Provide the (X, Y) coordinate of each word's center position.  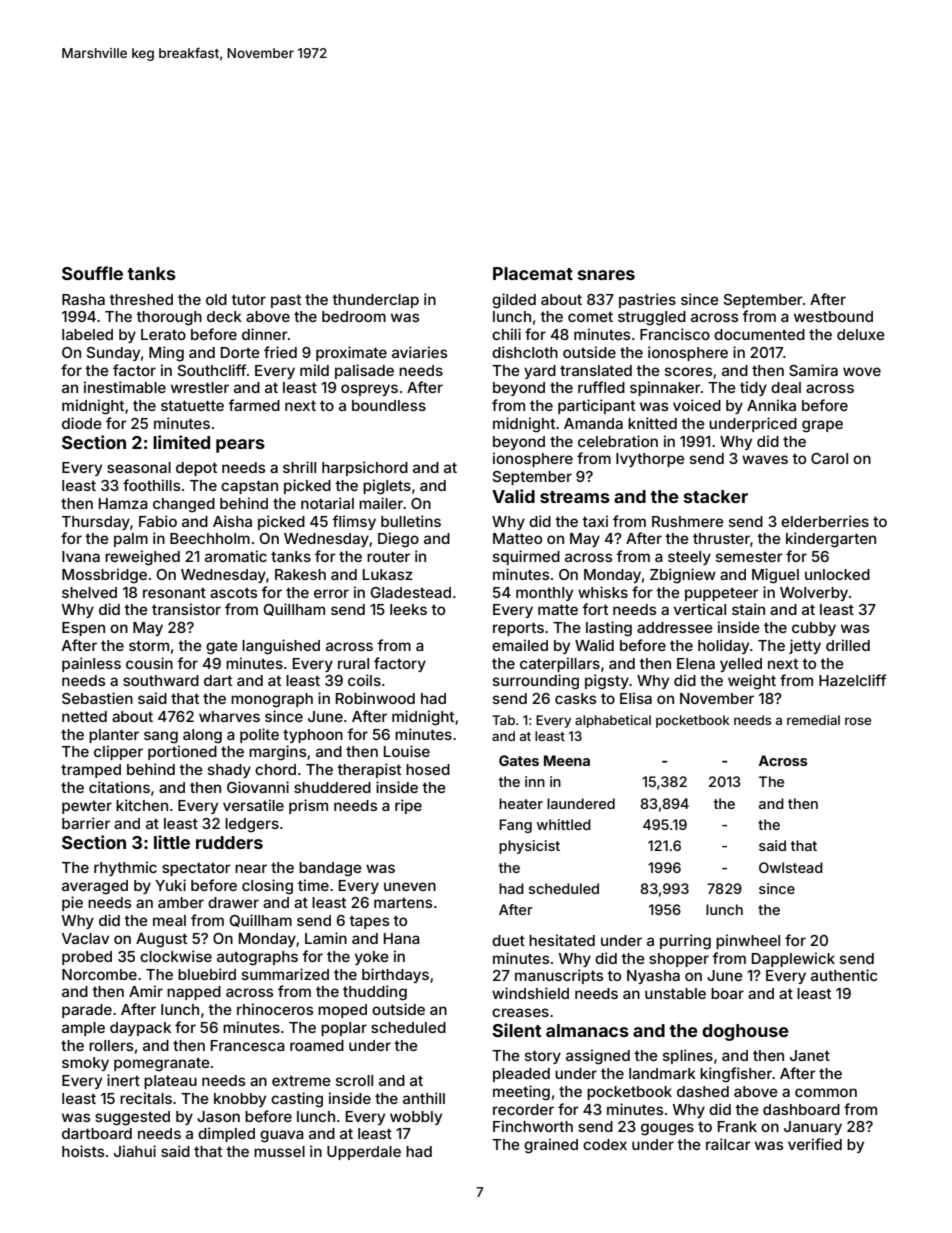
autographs (257, 958)
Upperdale (364, 1153)
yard (540, 372)
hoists (83, 1151)
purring (685, 942)
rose (858, 721)
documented (759, 334)
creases (520, 1012)
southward (161, 680)
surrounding (536, 682)
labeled (87, 334)
